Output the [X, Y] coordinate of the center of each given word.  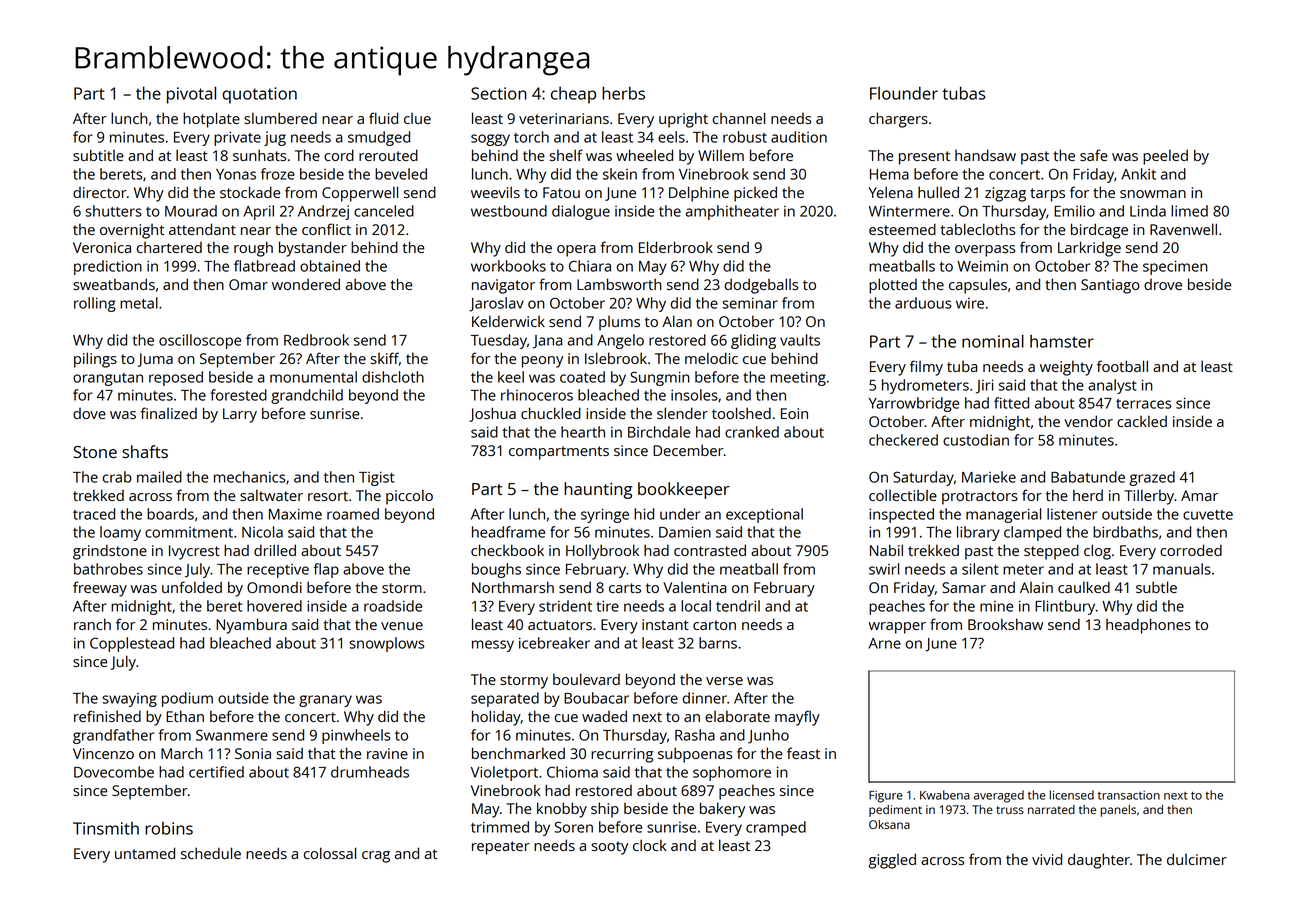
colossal [330, 853]
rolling [95, 304]
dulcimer [1197, 859]
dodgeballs [761, 286]
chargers [898, 120]
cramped [776, 828]
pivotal [191, 95]
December [688, 450]
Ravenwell [1183, 229]
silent [980, 569]
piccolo [409, 497]
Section [499, 93]
